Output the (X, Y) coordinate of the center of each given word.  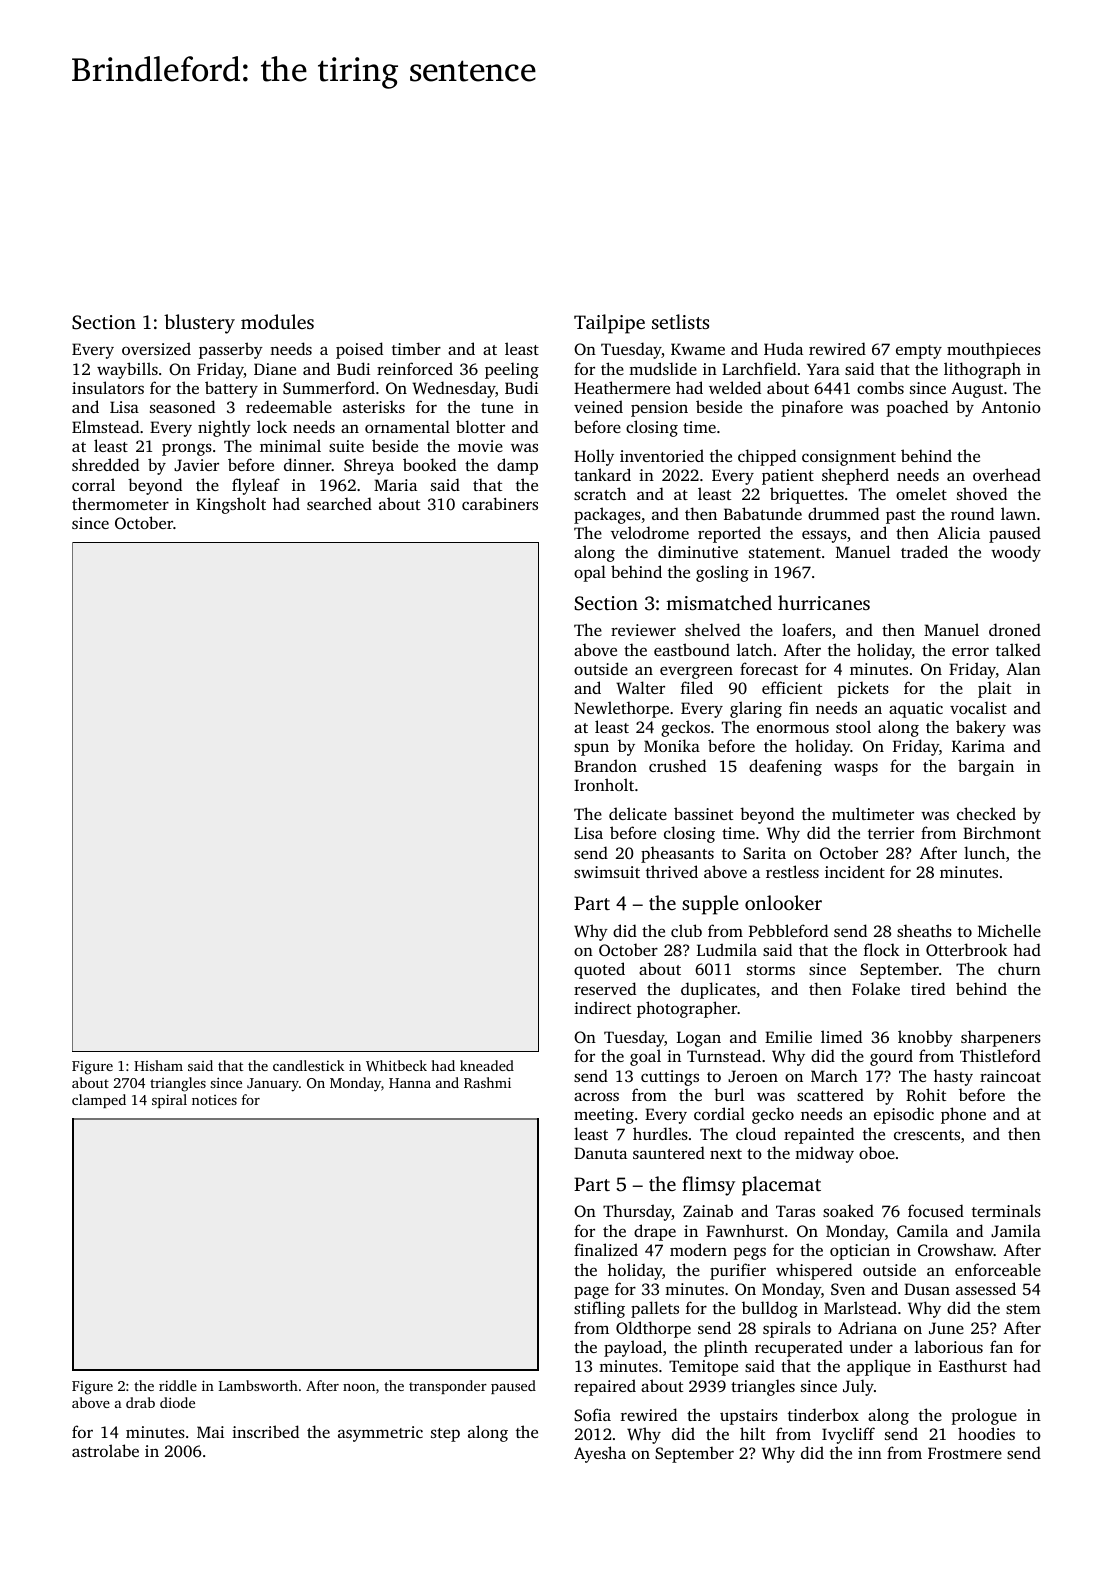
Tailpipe (609, 324)
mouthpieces (994, 350)
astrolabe (105, 1450)
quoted (599, 970)
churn (1019, 968)
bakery (981, 728)
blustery (199, 324)
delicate (638, 813)
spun (591, 749)
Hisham (158, 1065)
